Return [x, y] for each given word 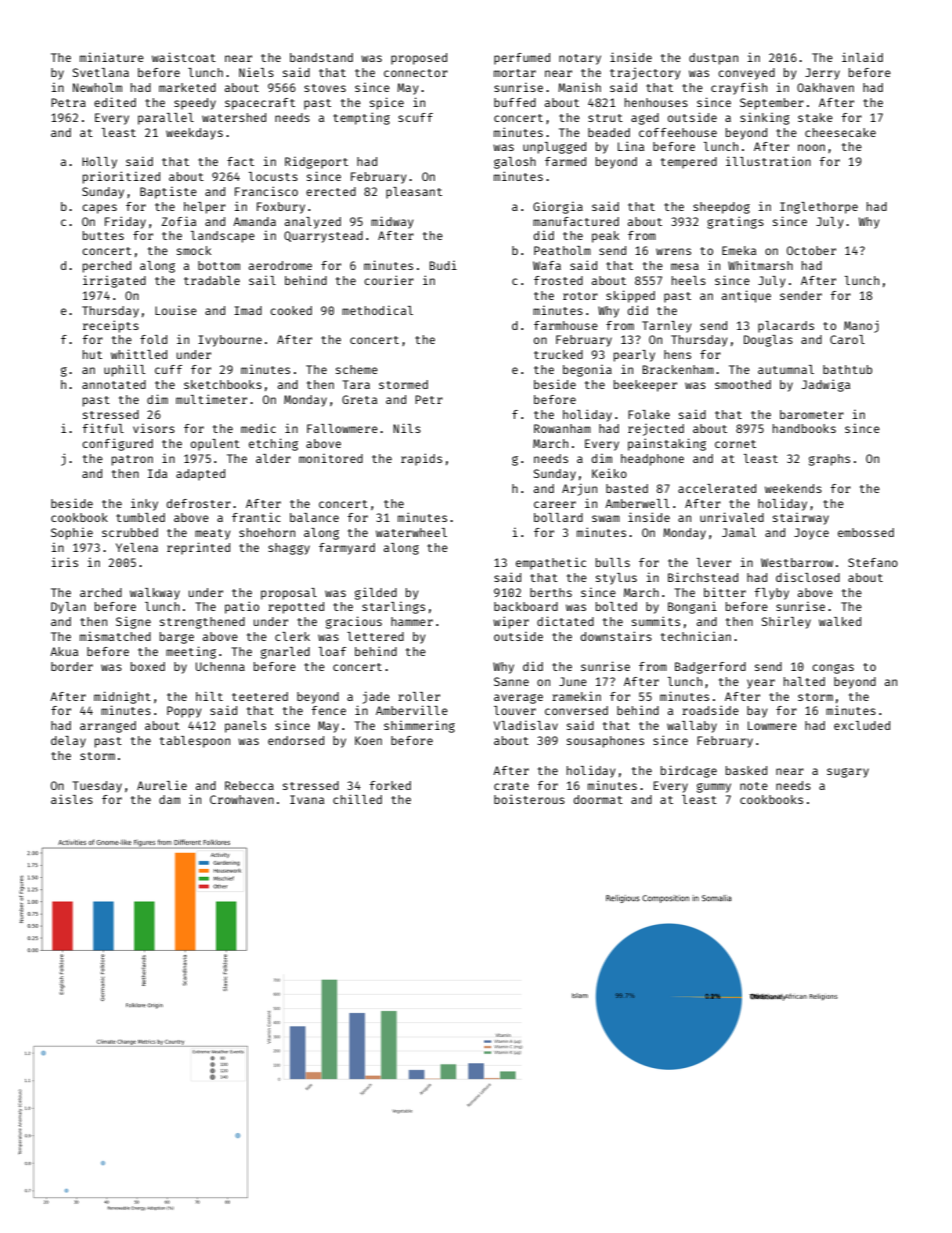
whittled [139, 354]
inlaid [862, 57]
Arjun [579, 489]
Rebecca [249, 785]
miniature [112, 57]
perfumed [522, 59]
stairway [801, 519]
